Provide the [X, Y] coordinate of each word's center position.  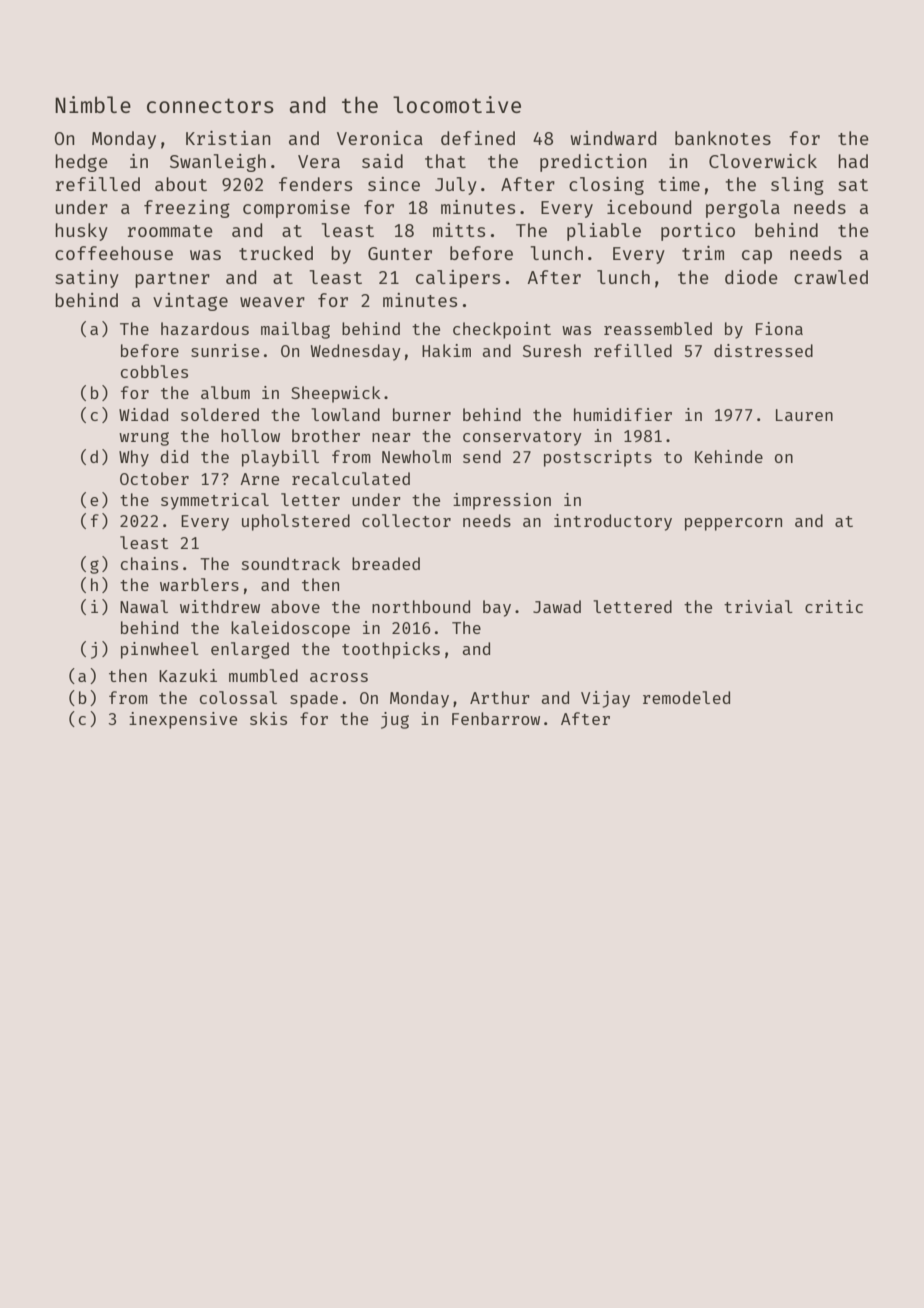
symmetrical [215, 501]
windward [613, 138]
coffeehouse [114, 253]
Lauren [804, 415]
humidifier [623, 414]
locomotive [457, 104]
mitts [459, 230]
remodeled [686, 697]
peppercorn [733, 524]
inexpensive [183, 720]
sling [797, 186]
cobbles [154, 371]
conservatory [522, 438]
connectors [210, 105]
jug [395, 720]
